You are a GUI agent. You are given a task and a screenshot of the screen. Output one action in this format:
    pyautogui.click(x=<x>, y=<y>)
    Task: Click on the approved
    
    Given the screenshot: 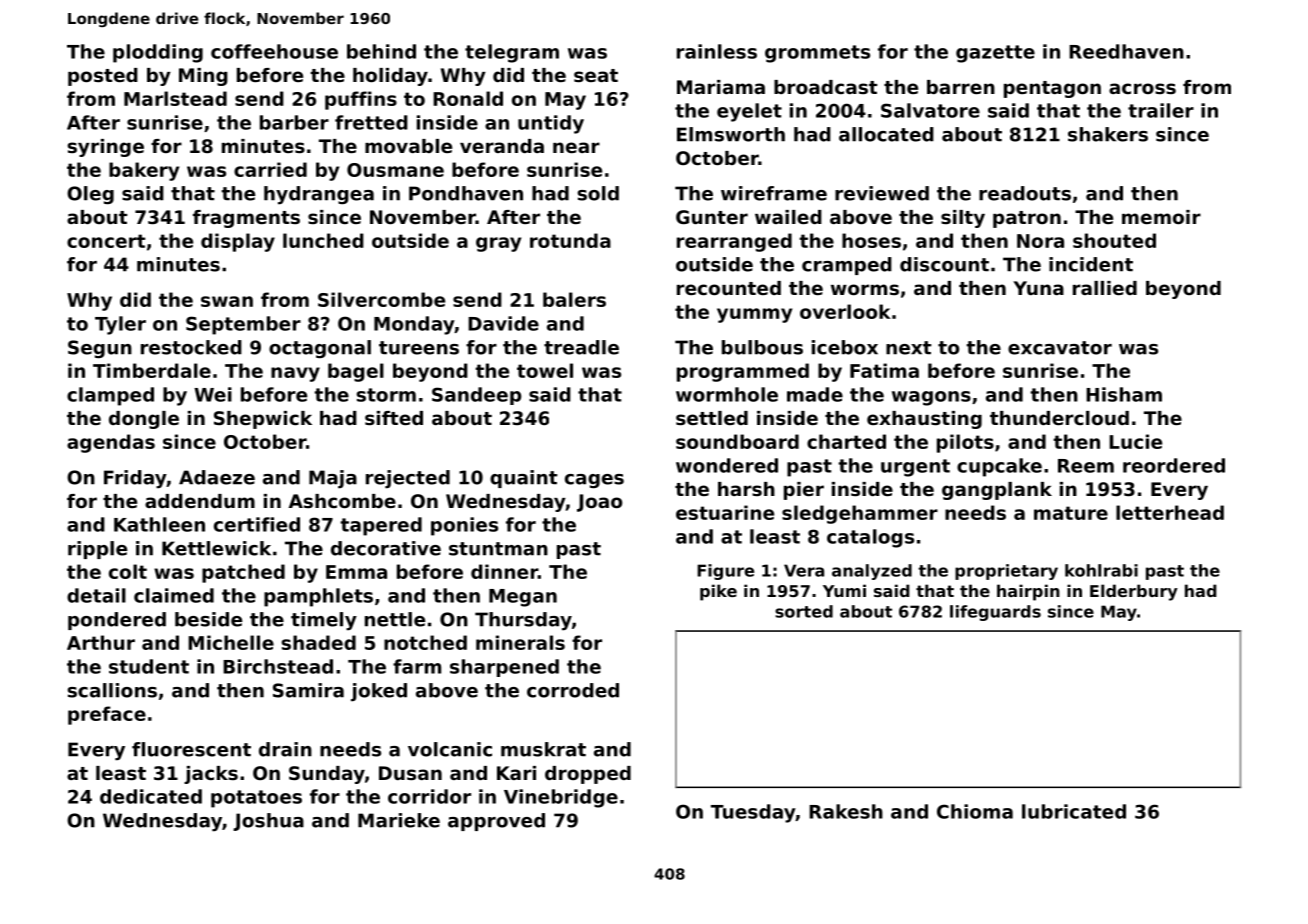 What is the action you would take?
    pyautogui.click(x=496, y=822)
